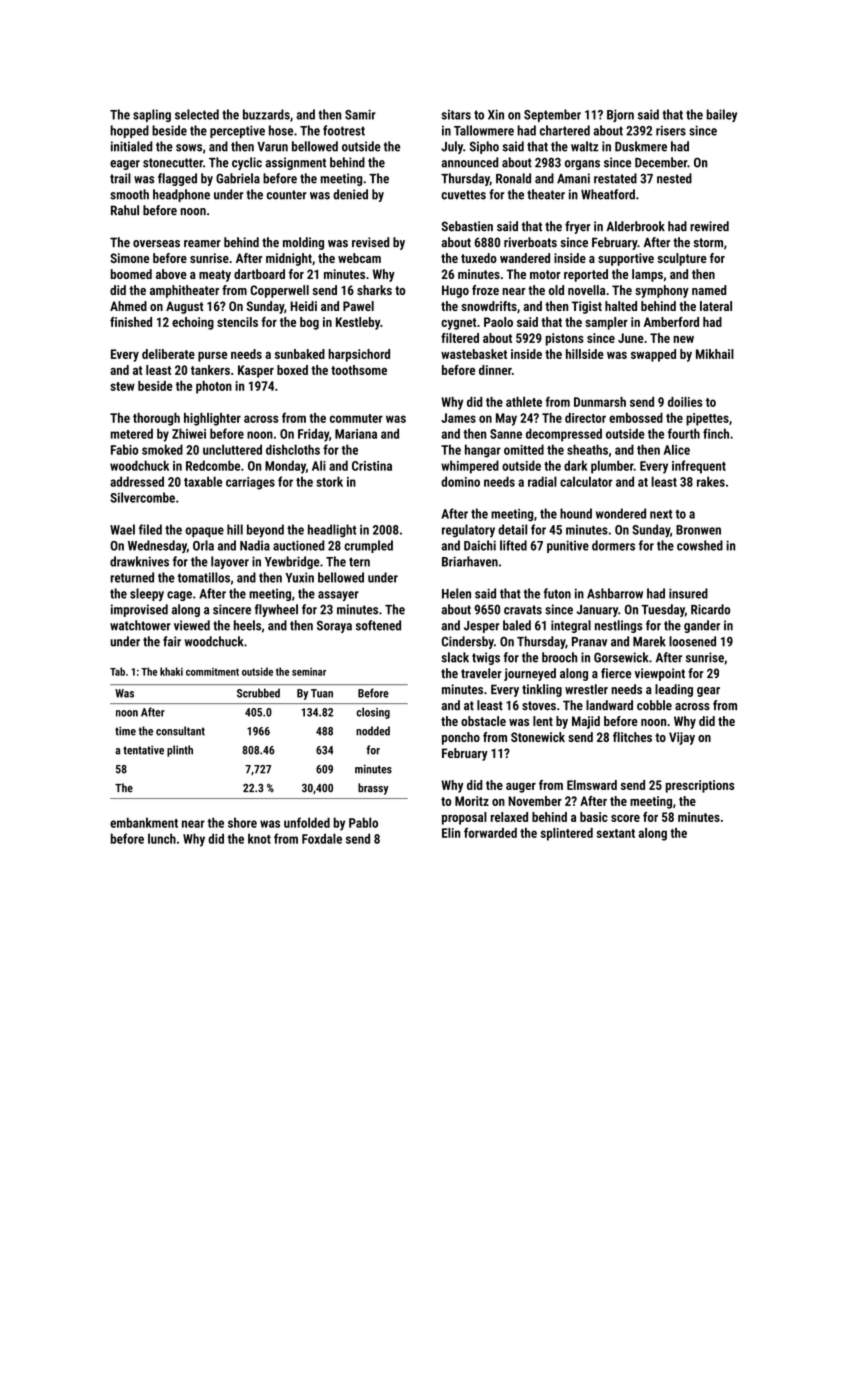 This screenshot has height=1400, width=849. I want to click on Gabriela, so click(238, 178).
